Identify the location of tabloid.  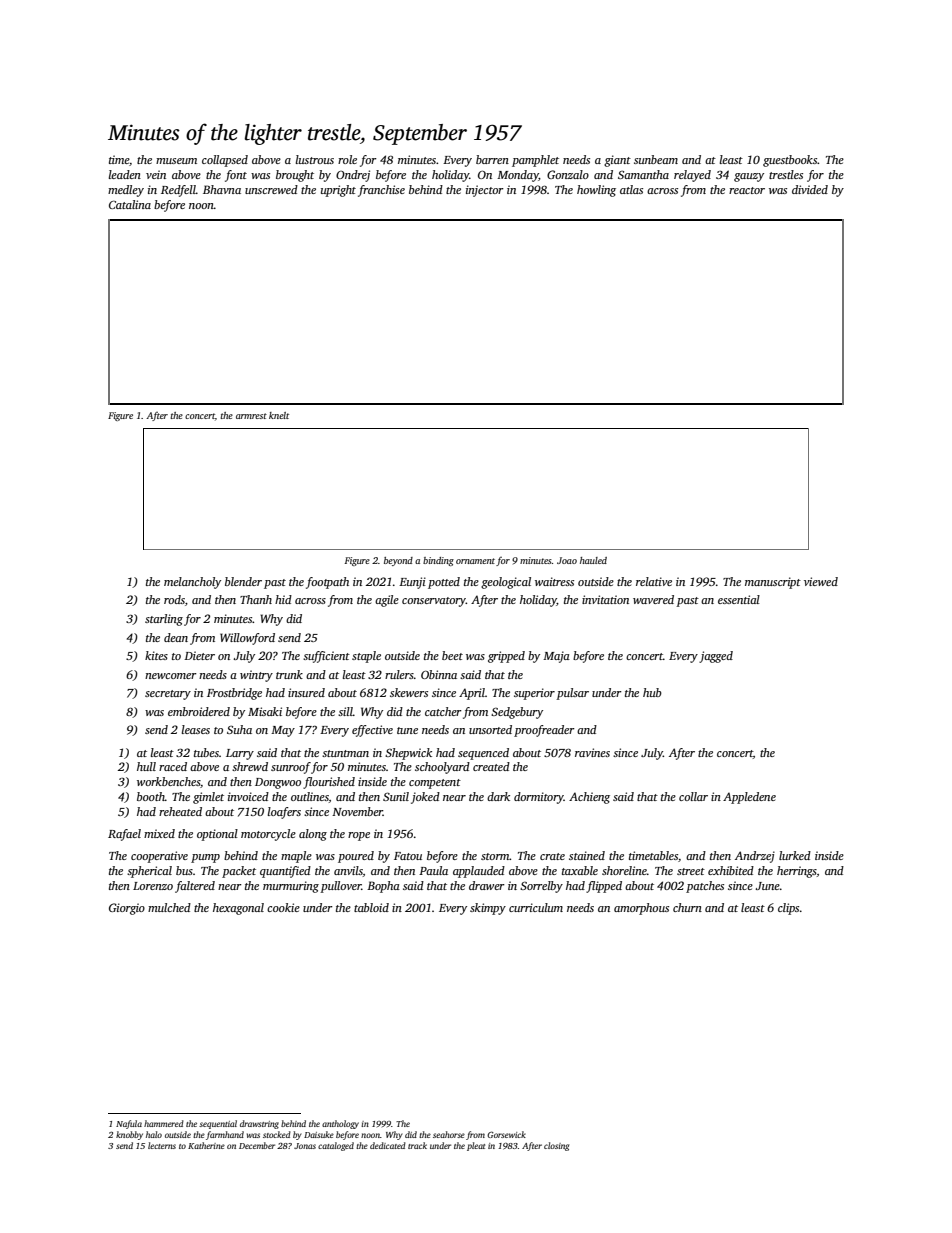
(371, 907).
